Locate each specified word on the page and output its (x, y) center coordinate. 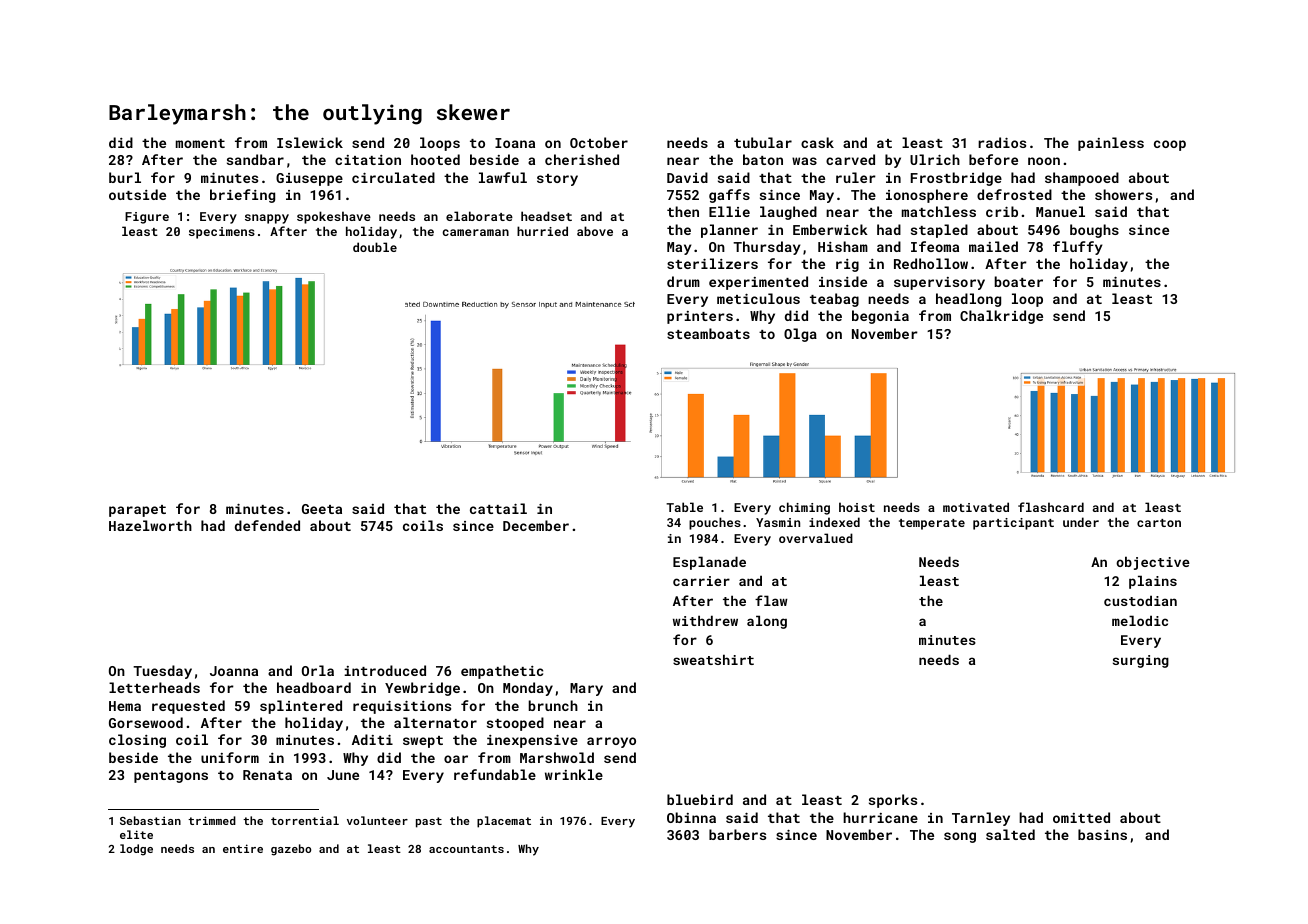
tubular (763, 142)
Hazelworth (150, 525)
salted (1010, 834)
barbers (737, 834)
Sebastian (150, 820)
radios (1002, 142)
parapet (137, 511)
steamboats (708, 333)
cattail (498, 508)
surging (1141, 661)
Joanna (234, 671)
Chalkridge (1001, 317)
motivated (976, 507)
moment (200, 143)
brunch (553, 705)
